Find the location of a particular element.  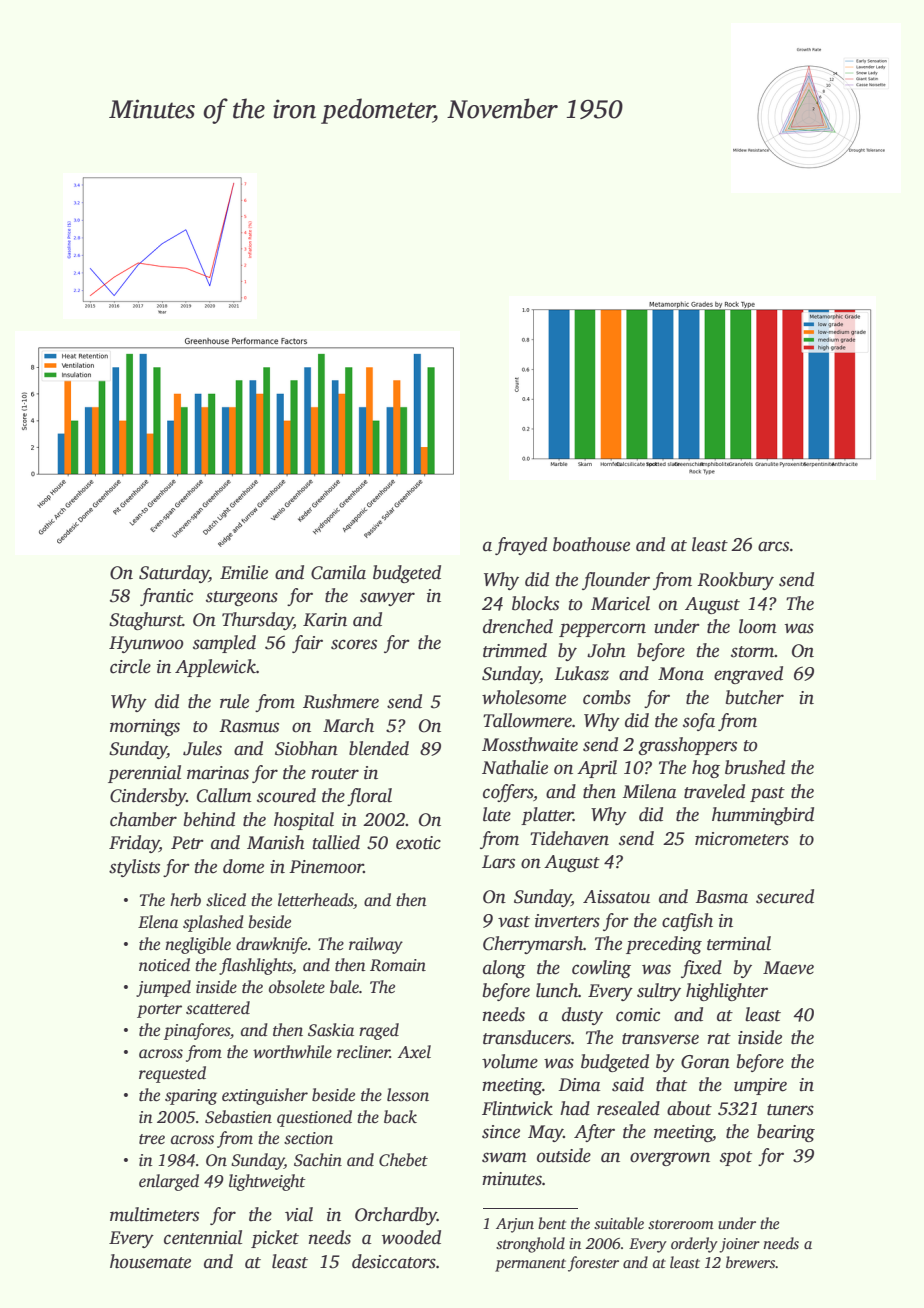

porter is located at coordinates (159, 1011).
